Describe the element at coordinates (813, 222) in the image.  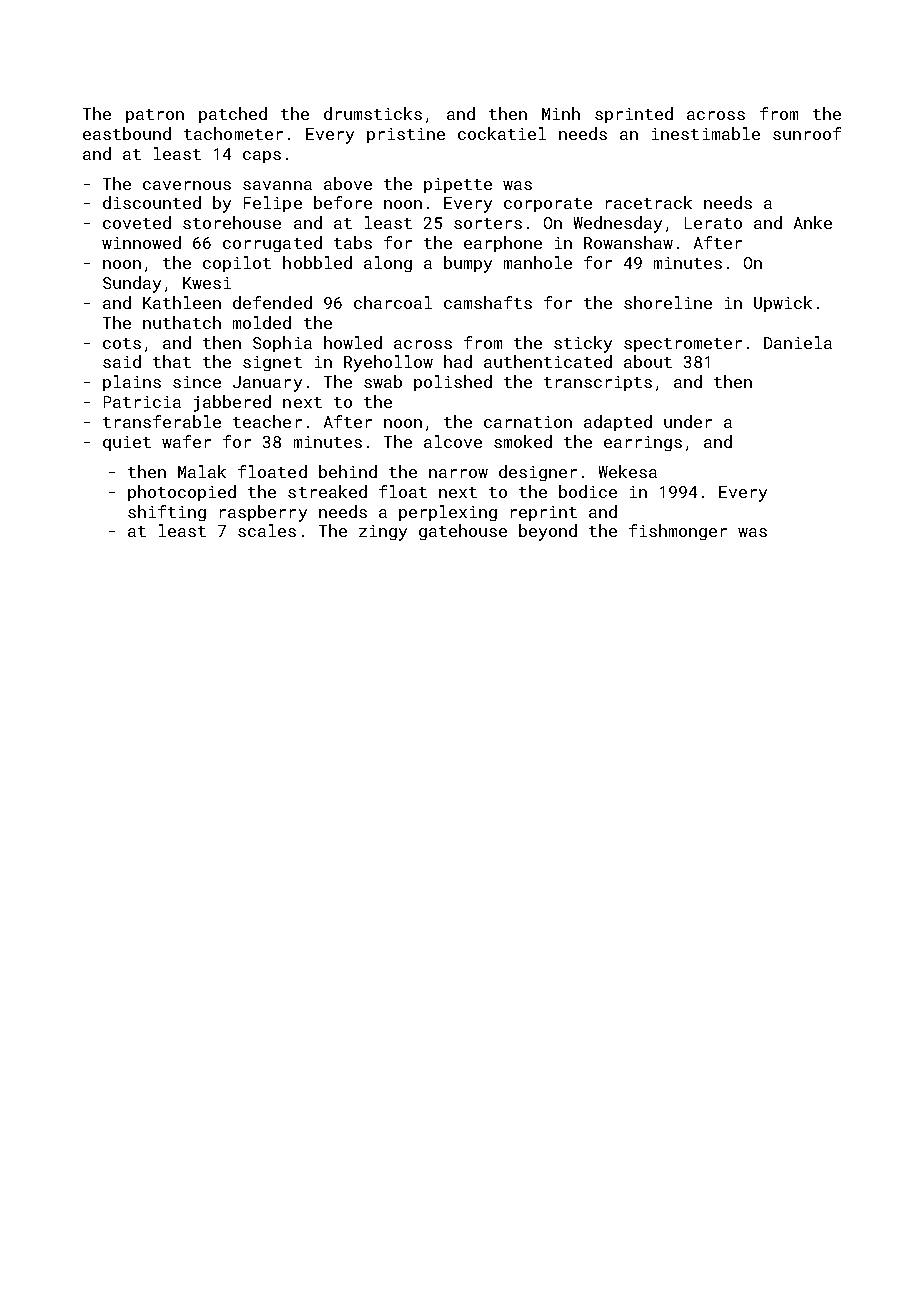
I see `Anke` at that location.
